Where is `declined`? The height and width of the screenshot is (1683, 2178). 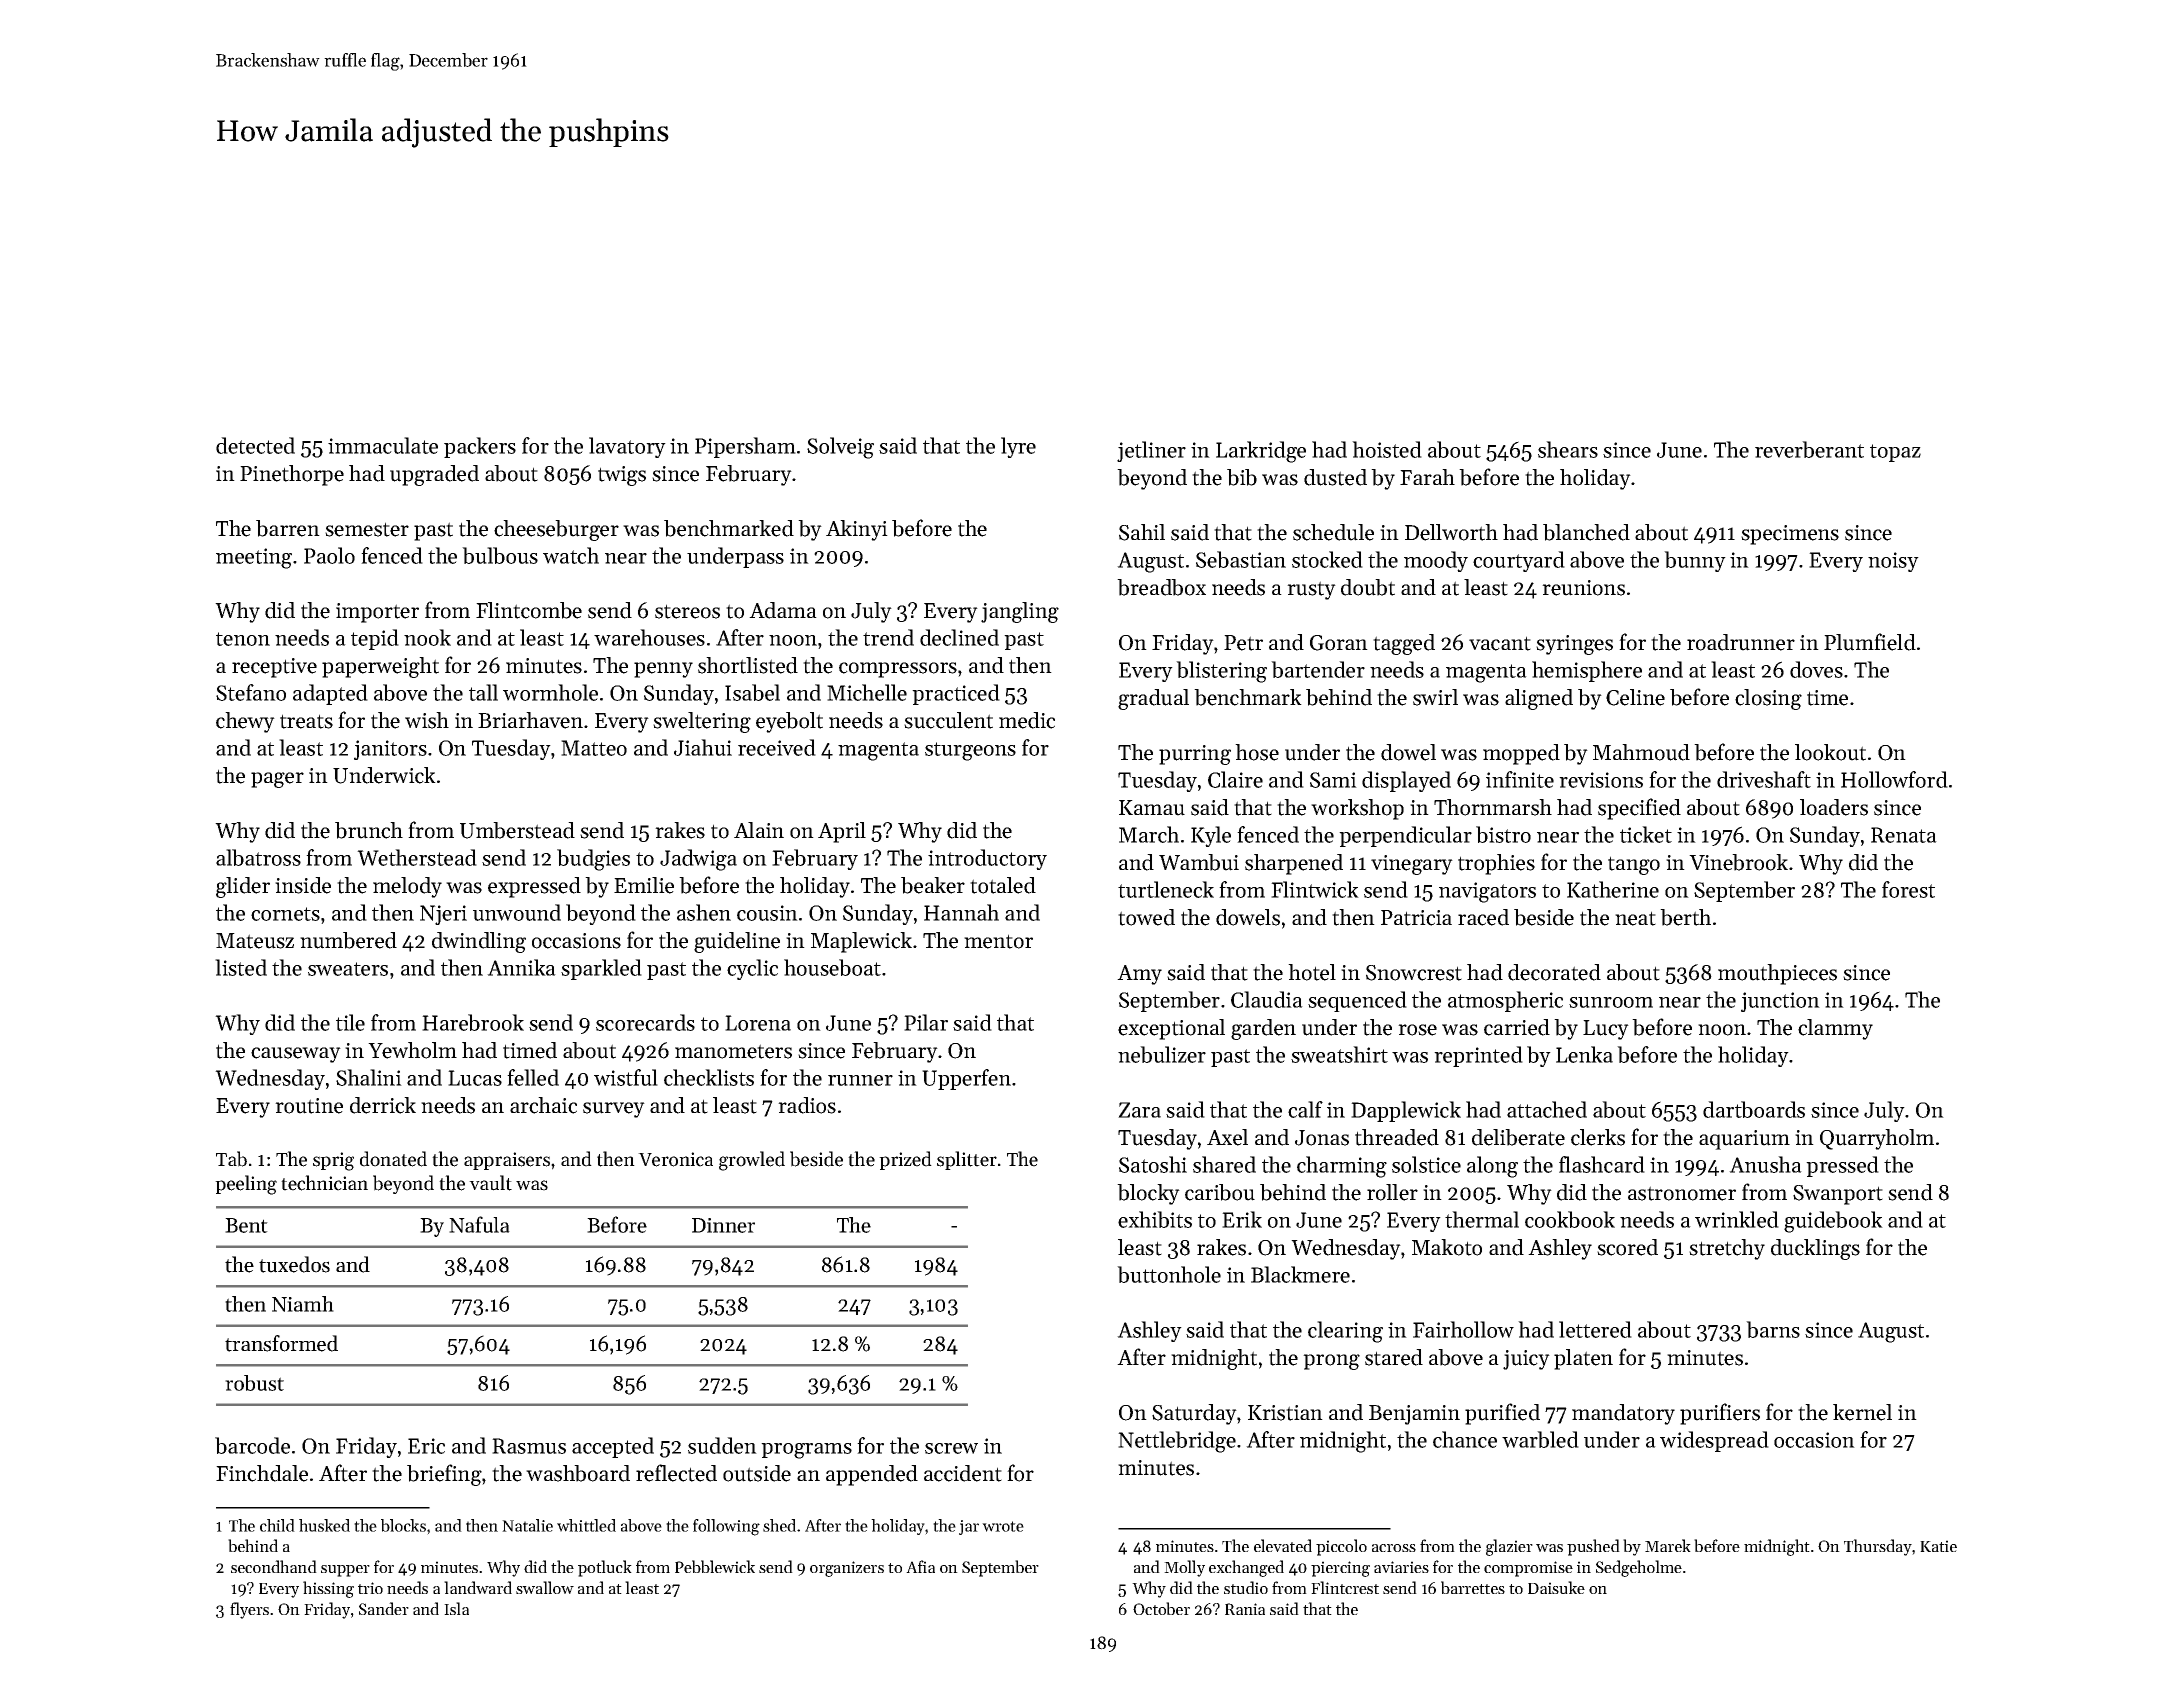 declined is located at coordinates (959, 637).
